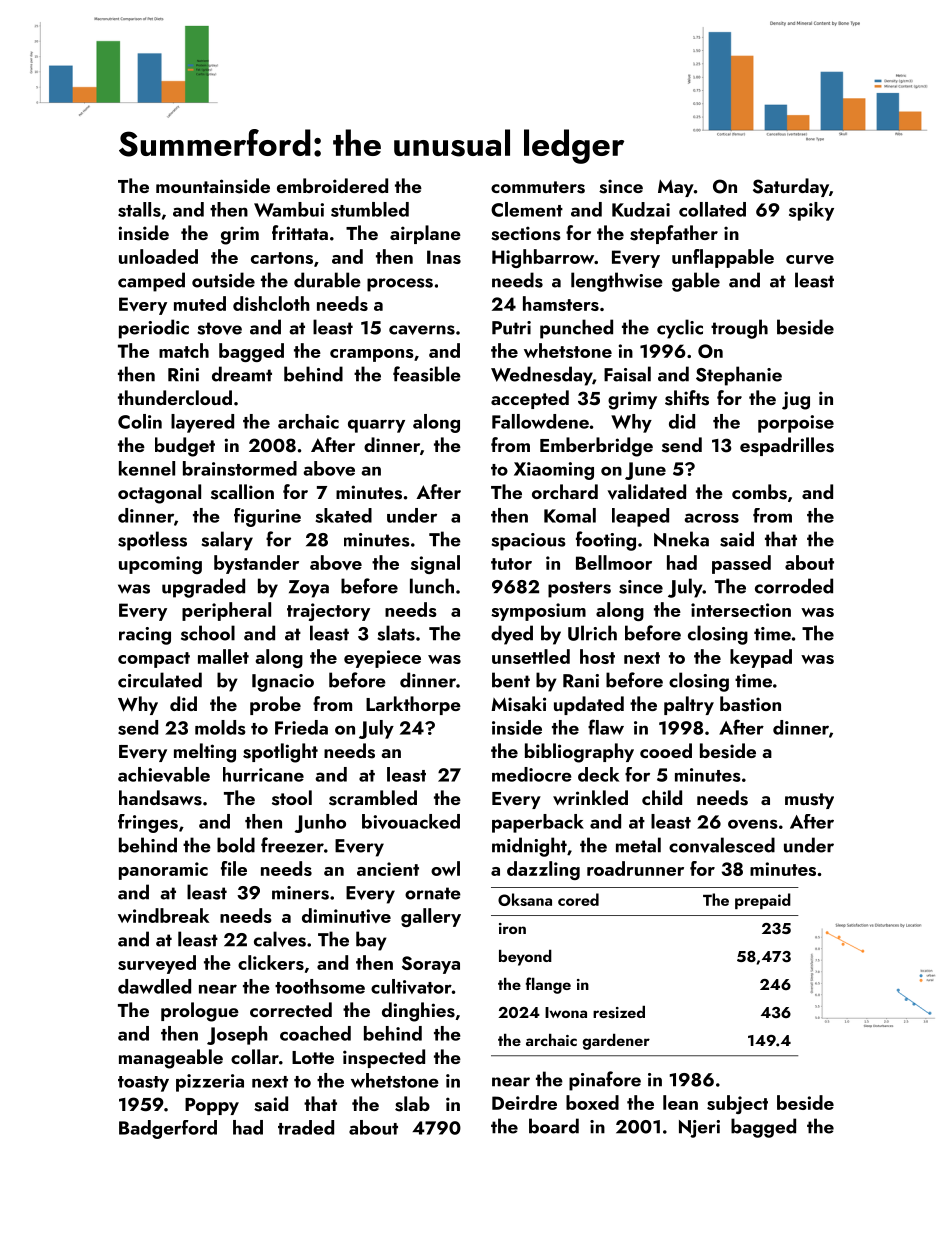 This page has width=952, height=1233. What do you see at coordinates (687, 398) in the page?
I see `shifts` at bounding box center [687, 398].
